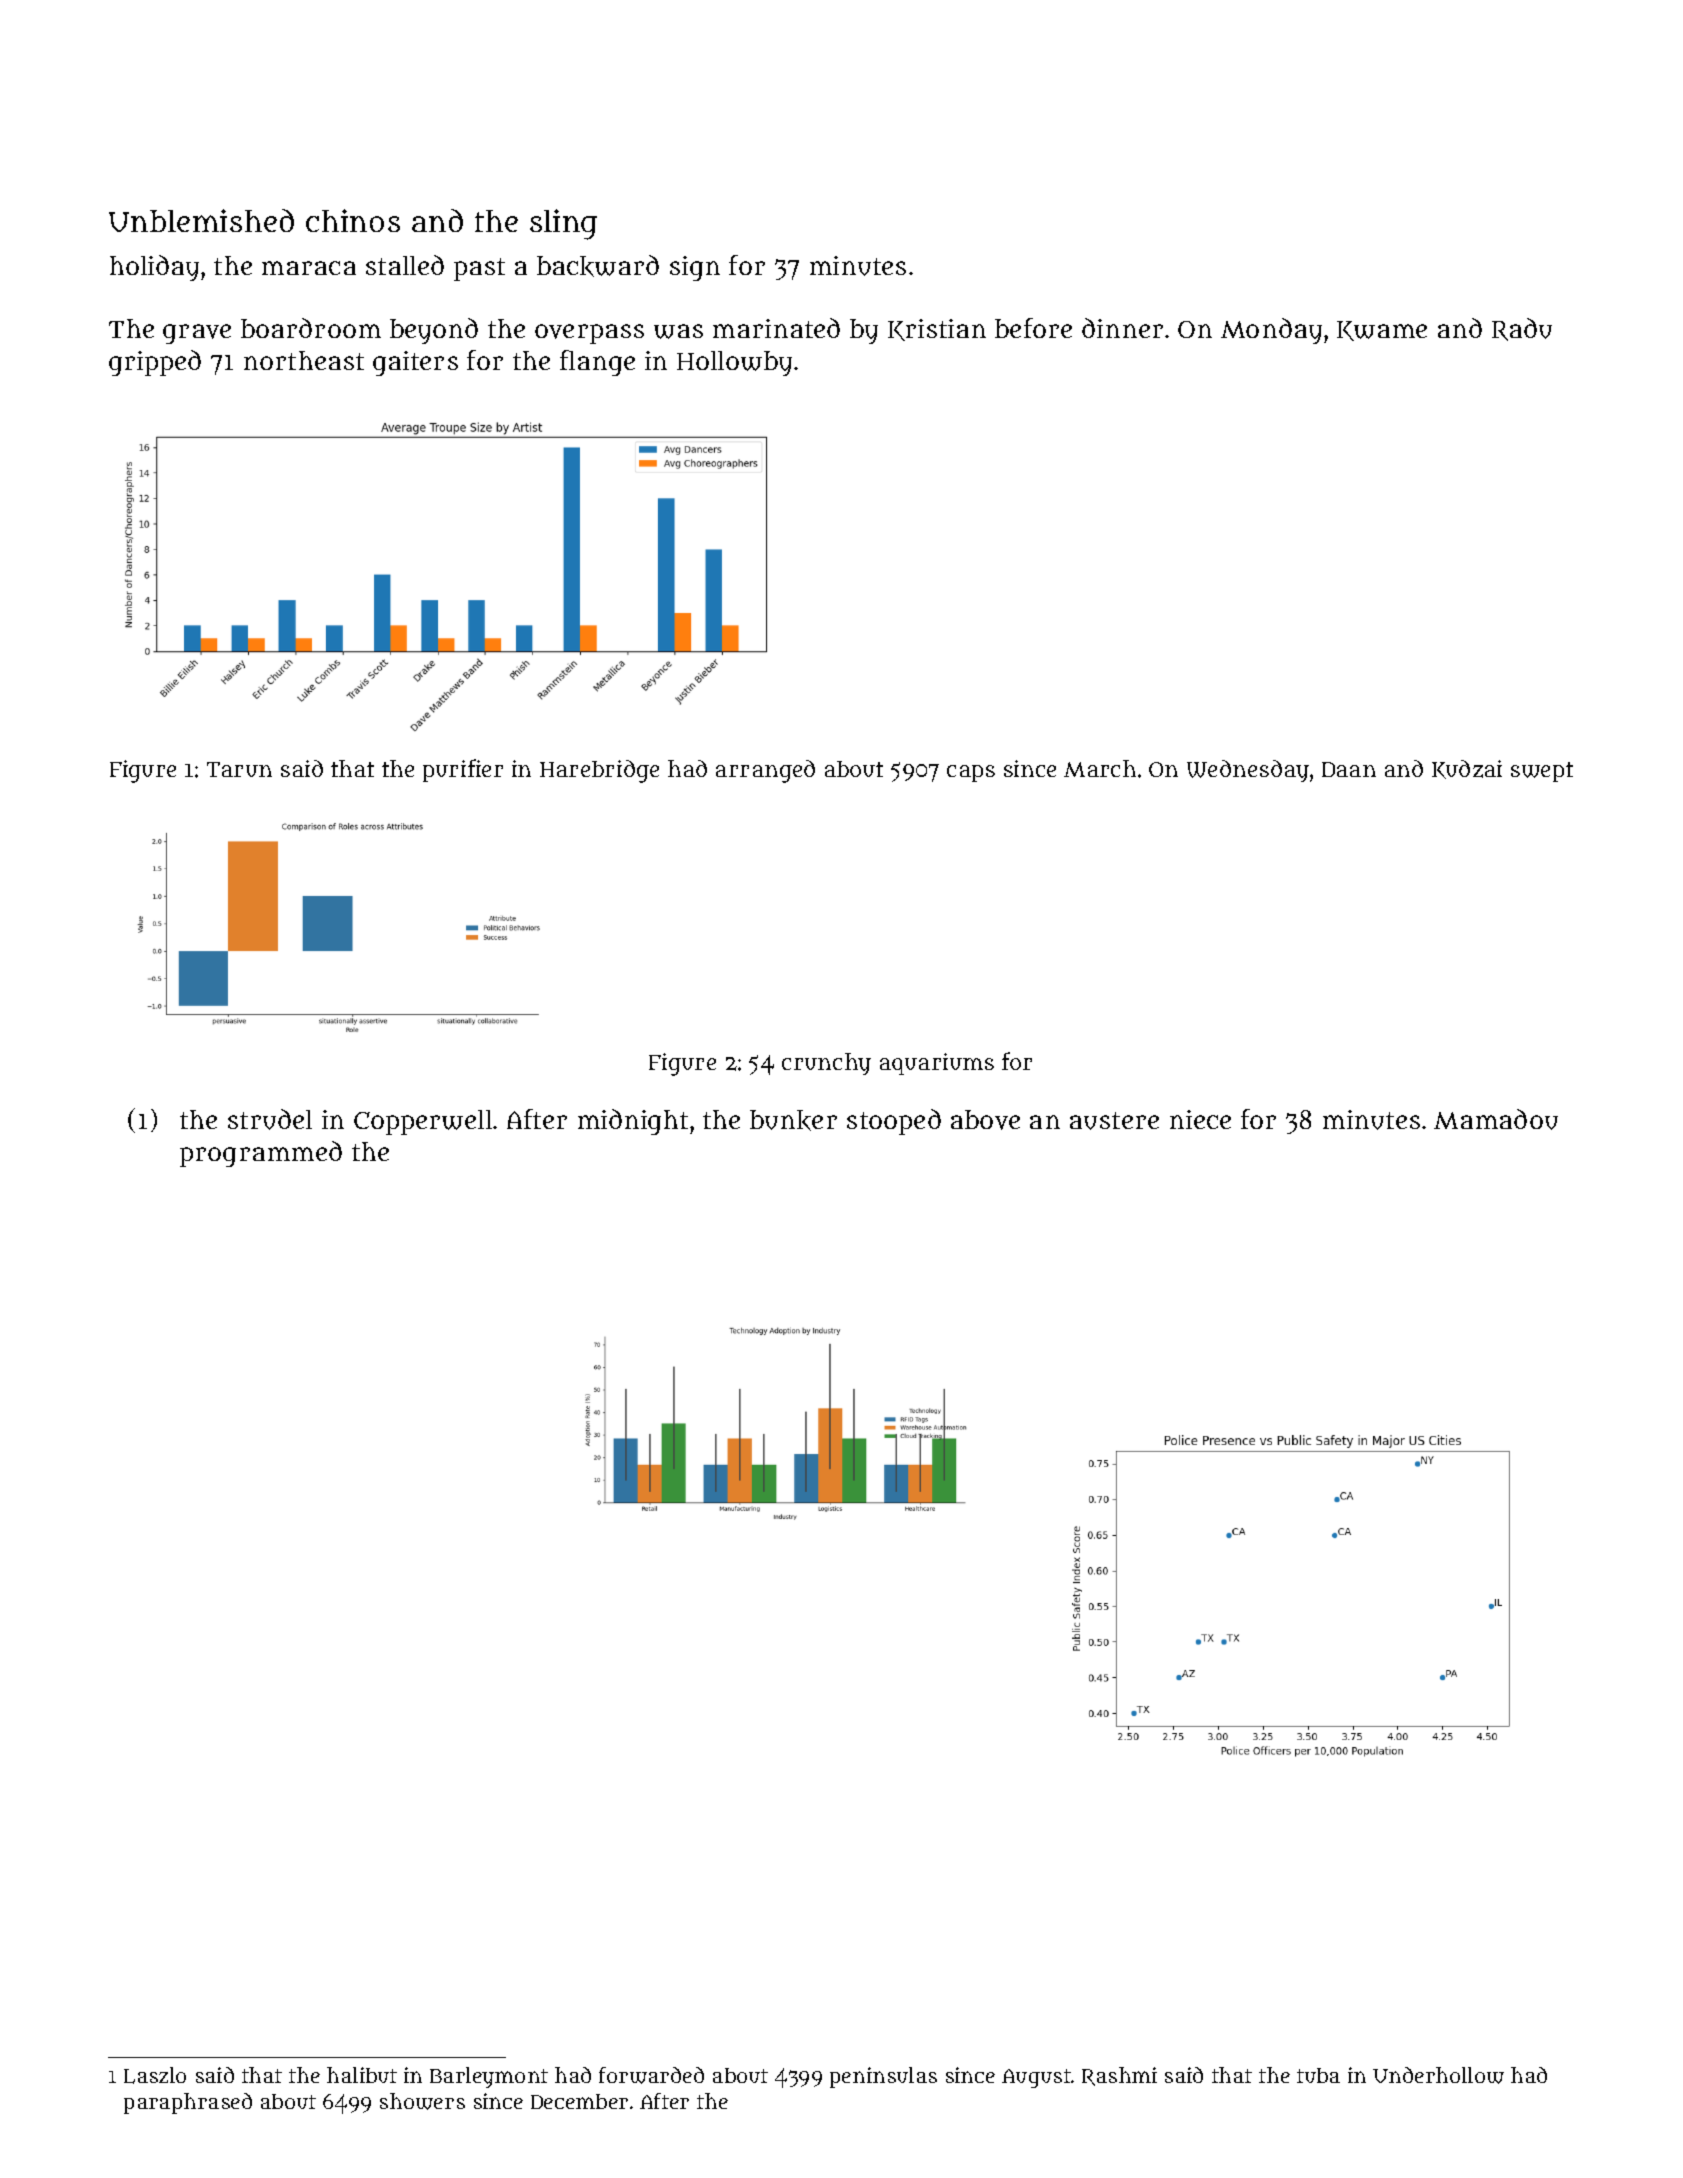 The image size is (1683, 2178). I want to click on backward, so click(598, 266).
